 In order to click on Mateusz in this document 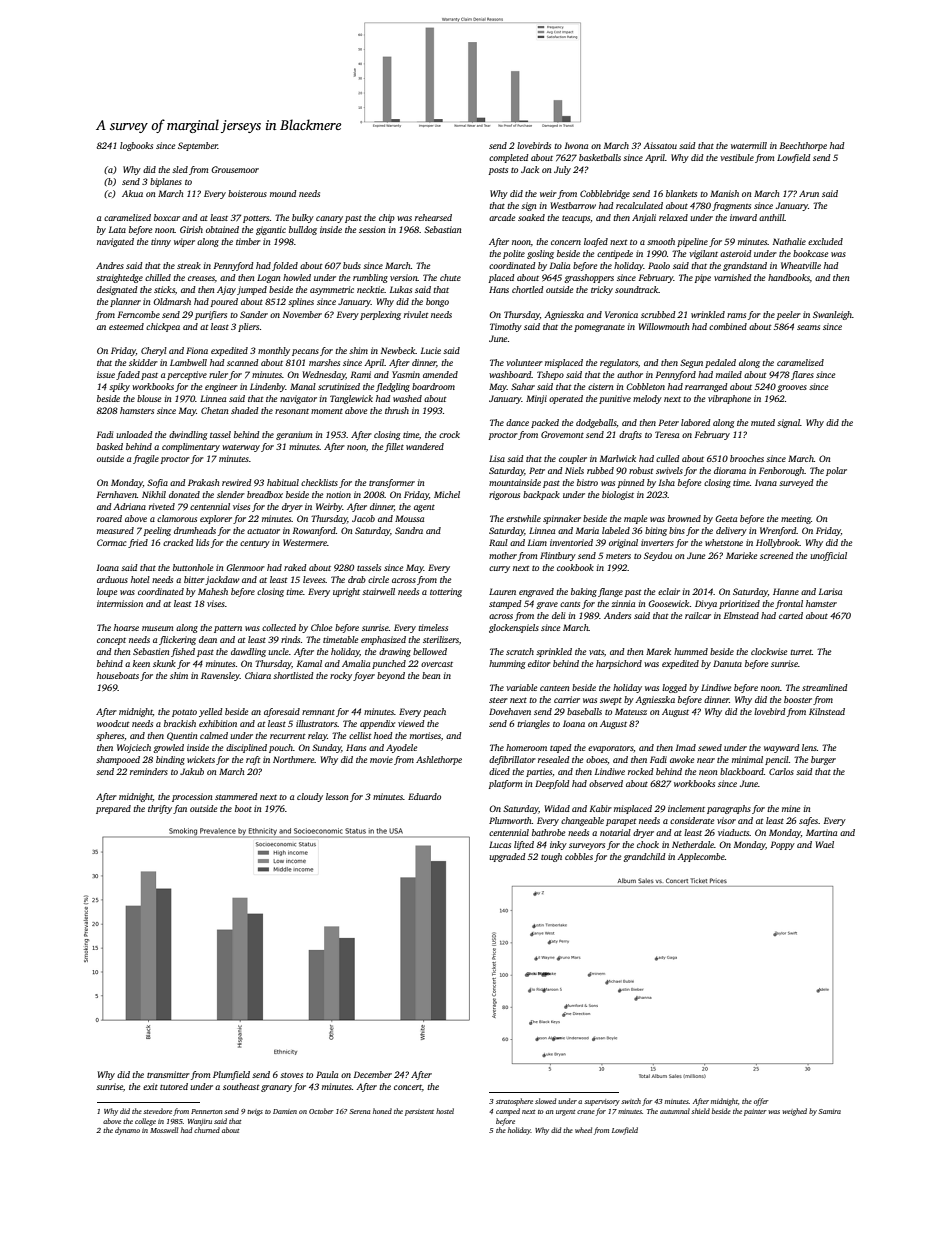, I will do `click(631, 711)`.
